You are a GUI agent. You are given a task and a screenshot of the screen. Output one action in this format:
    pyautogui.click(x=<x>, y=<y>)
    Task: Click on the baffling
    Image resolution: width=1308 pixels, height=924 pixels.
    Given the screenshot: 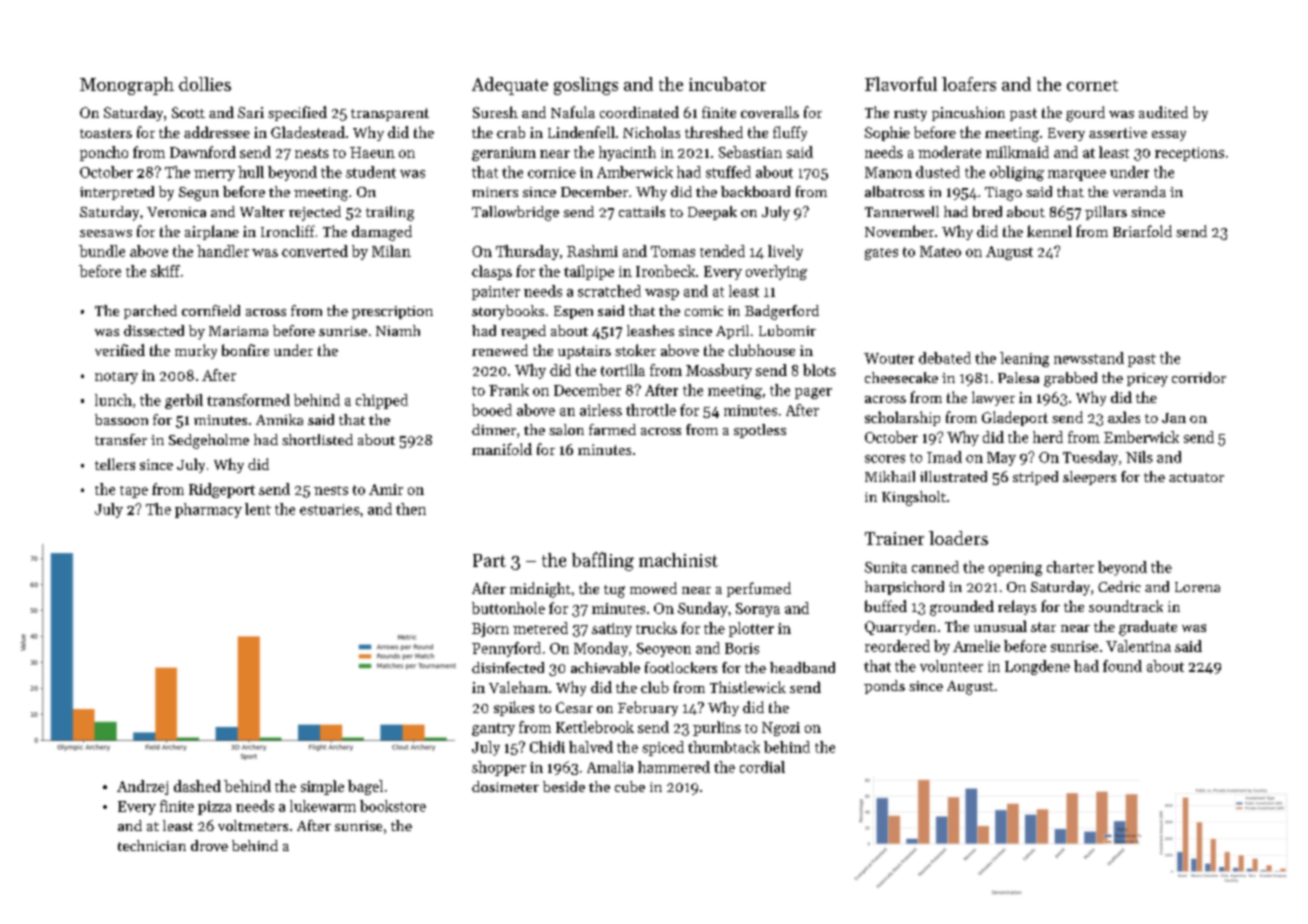 What is the action you would take?
    pyautogui.click(x=603, y=561)
